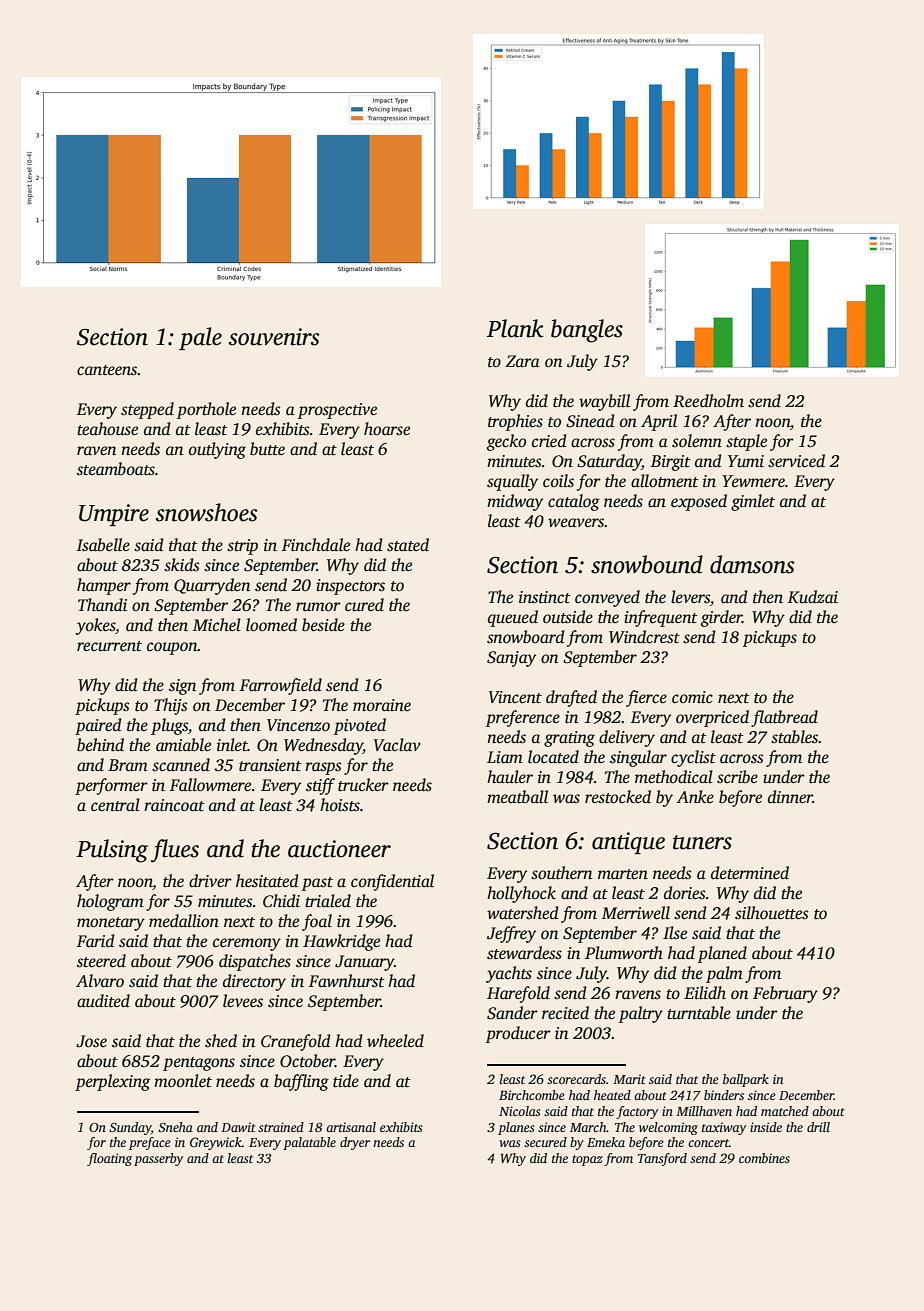 This screenshot has height=1311, width=924. I want to click on baffling, so click(301, 1082).
